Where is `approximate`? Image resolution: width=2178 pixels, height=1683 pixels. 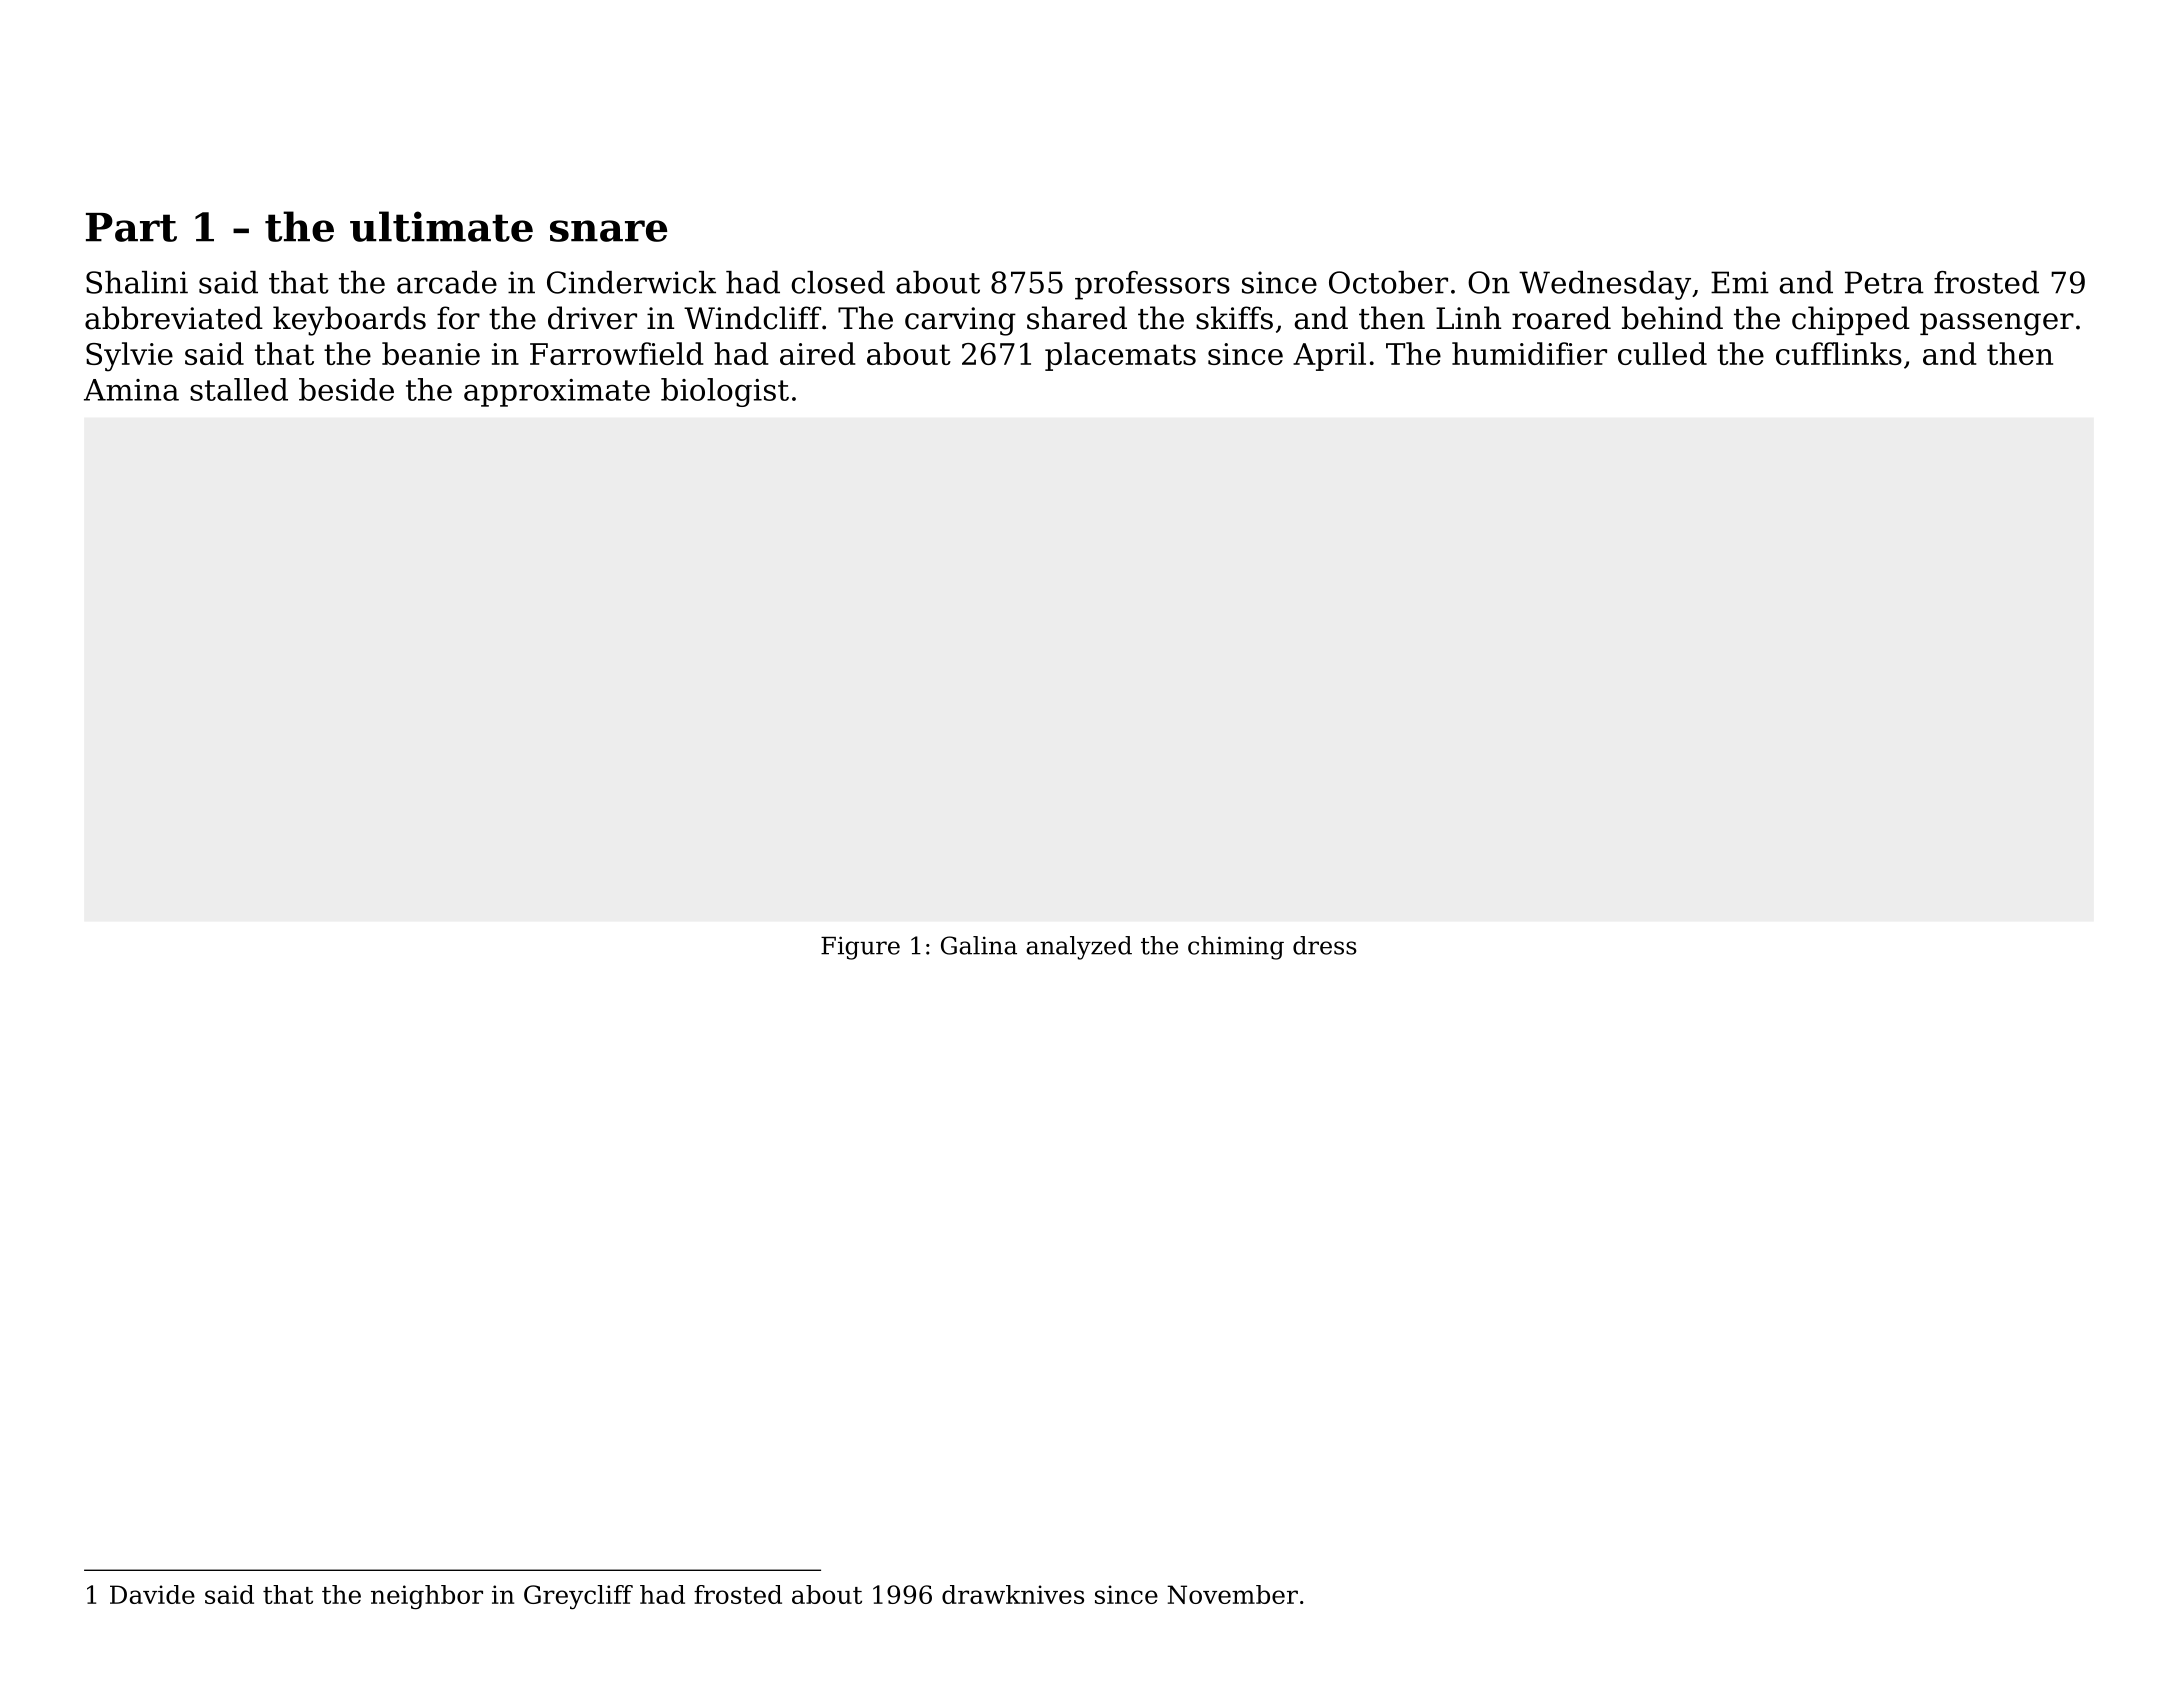 approximate is located at coordinates (557, 393).
